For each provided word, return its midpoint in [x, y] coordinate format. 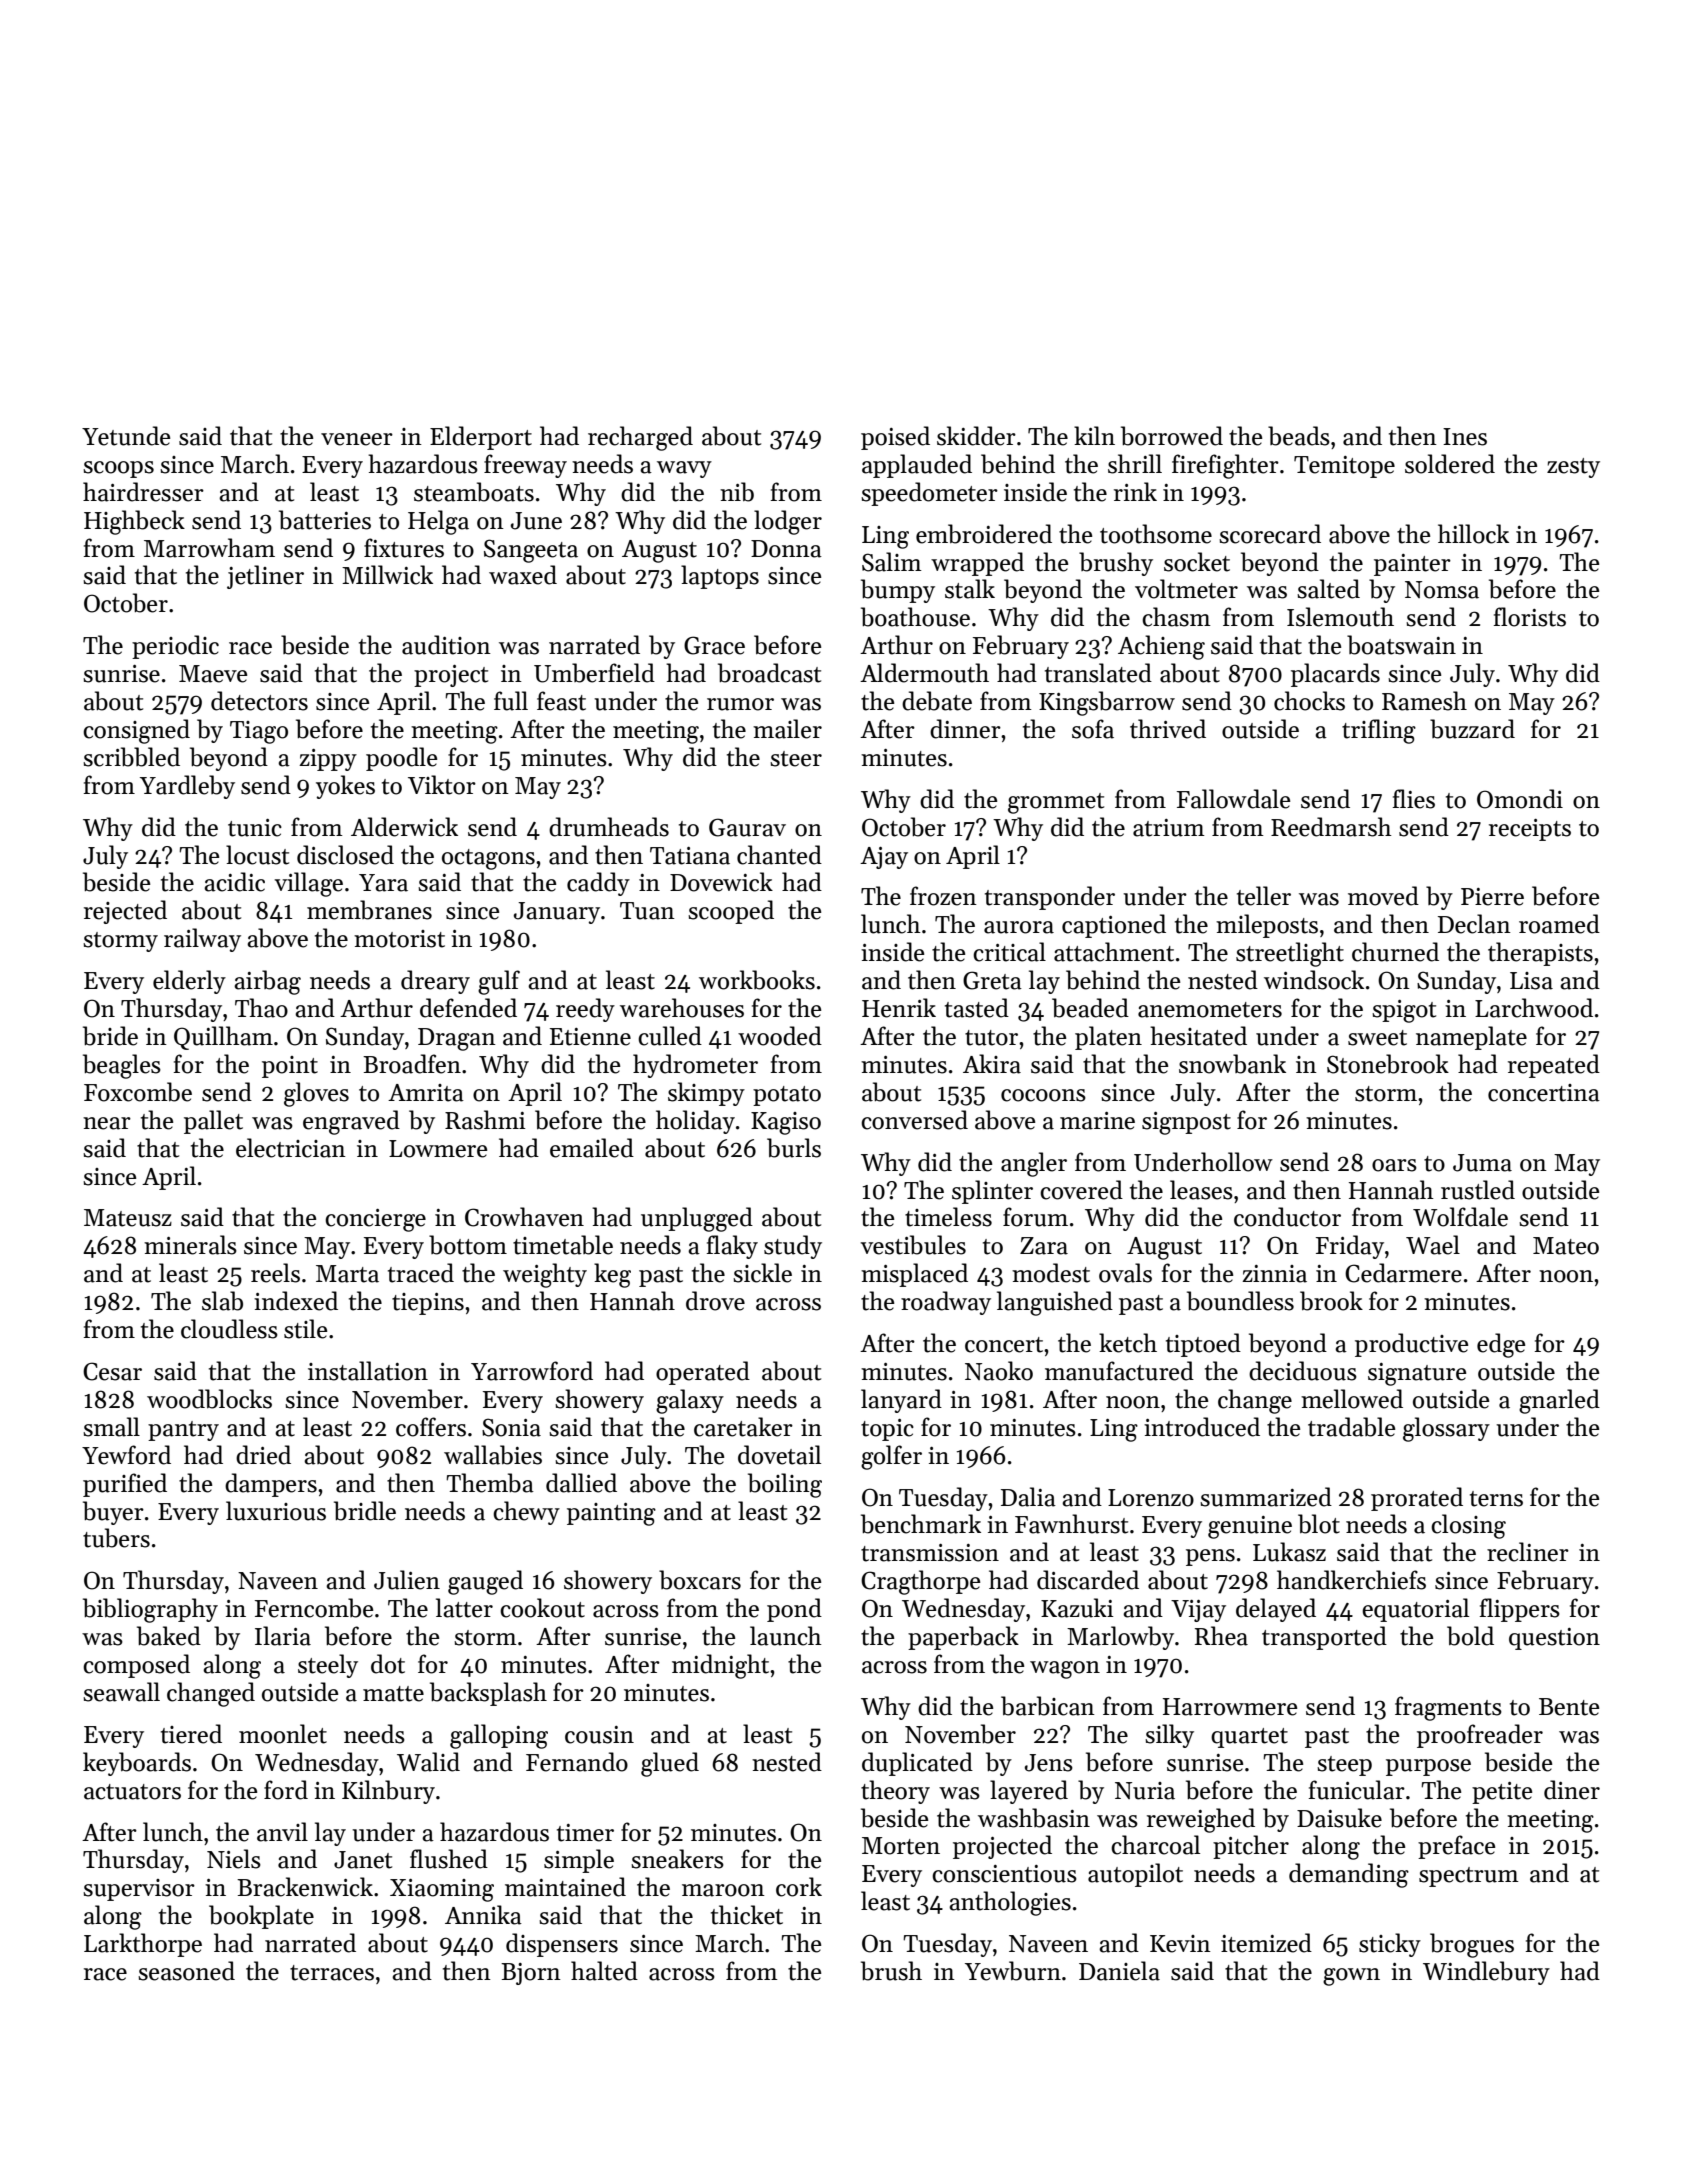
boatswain [1401, 645]
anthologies [1010, 1903]
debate [937, 701]
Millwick [387, 575]
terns [1496, 1499]
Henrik [899, 1008]
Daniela [1119, 1971]
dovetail [779, 1455]
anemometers [1210, 1010]
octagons [488, 859]
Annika [483, 1915]
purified [125, 1485]
